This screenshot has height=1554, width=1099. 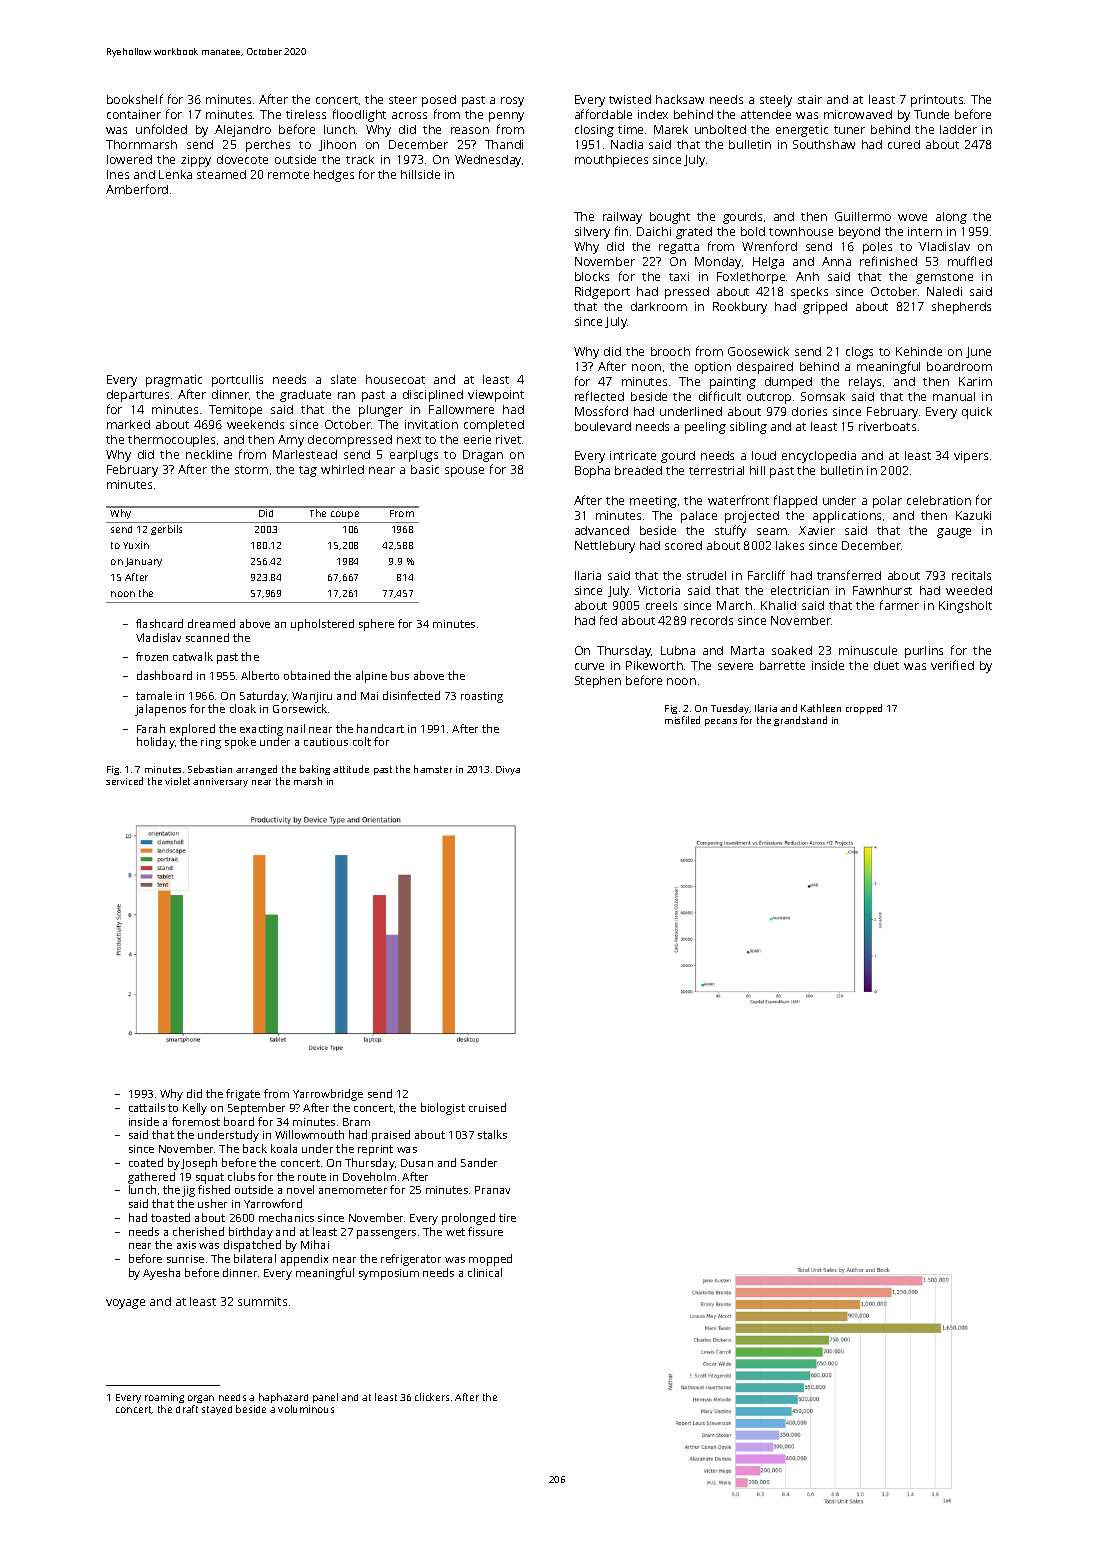 What do you see at coordinates (504, 144) in the screenshot?
I see `Thandi` at bounding box center [504, 144].
